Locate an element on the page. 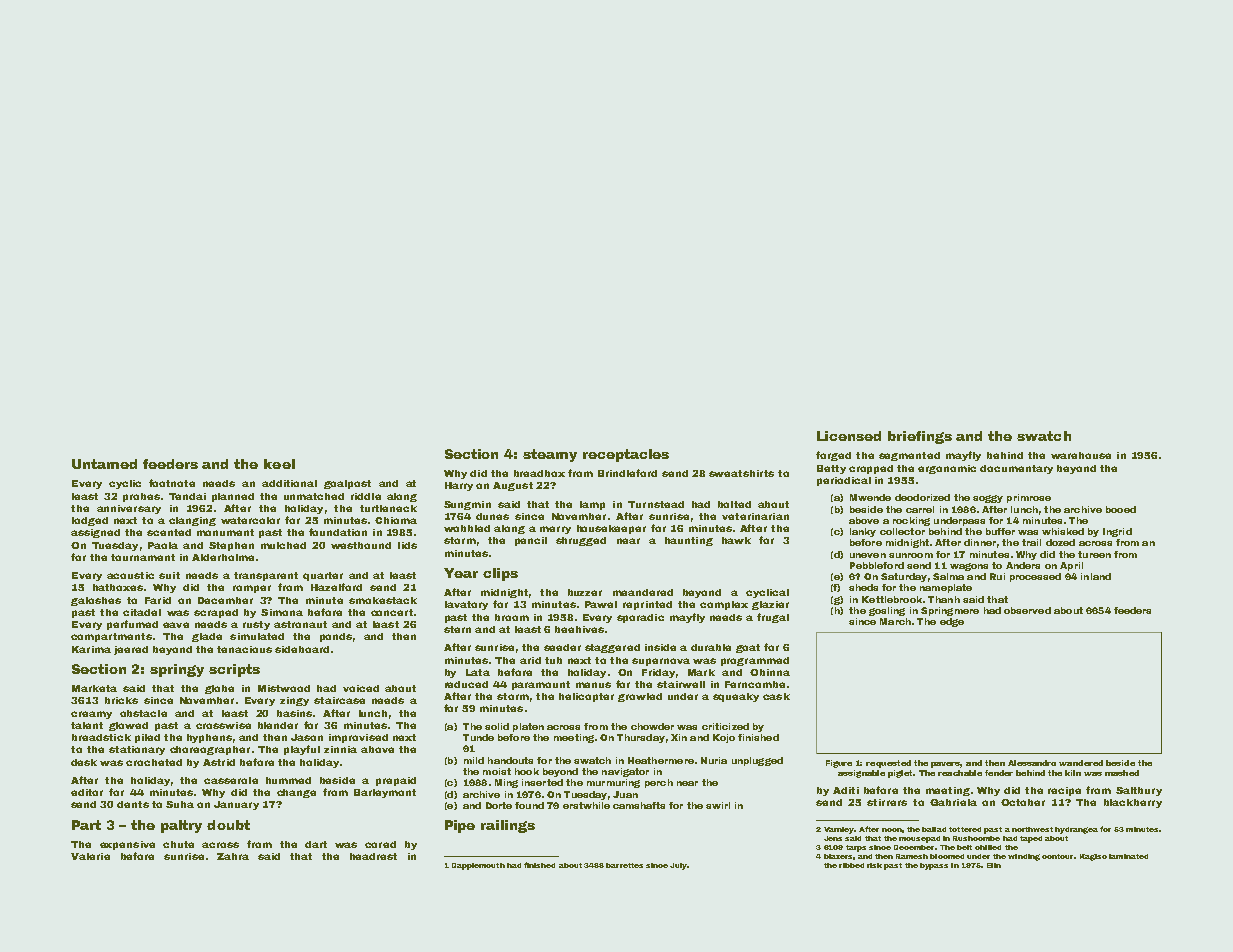 The height and width of the image is (952, 1233). glazier is located at coordinates (770, 605).
